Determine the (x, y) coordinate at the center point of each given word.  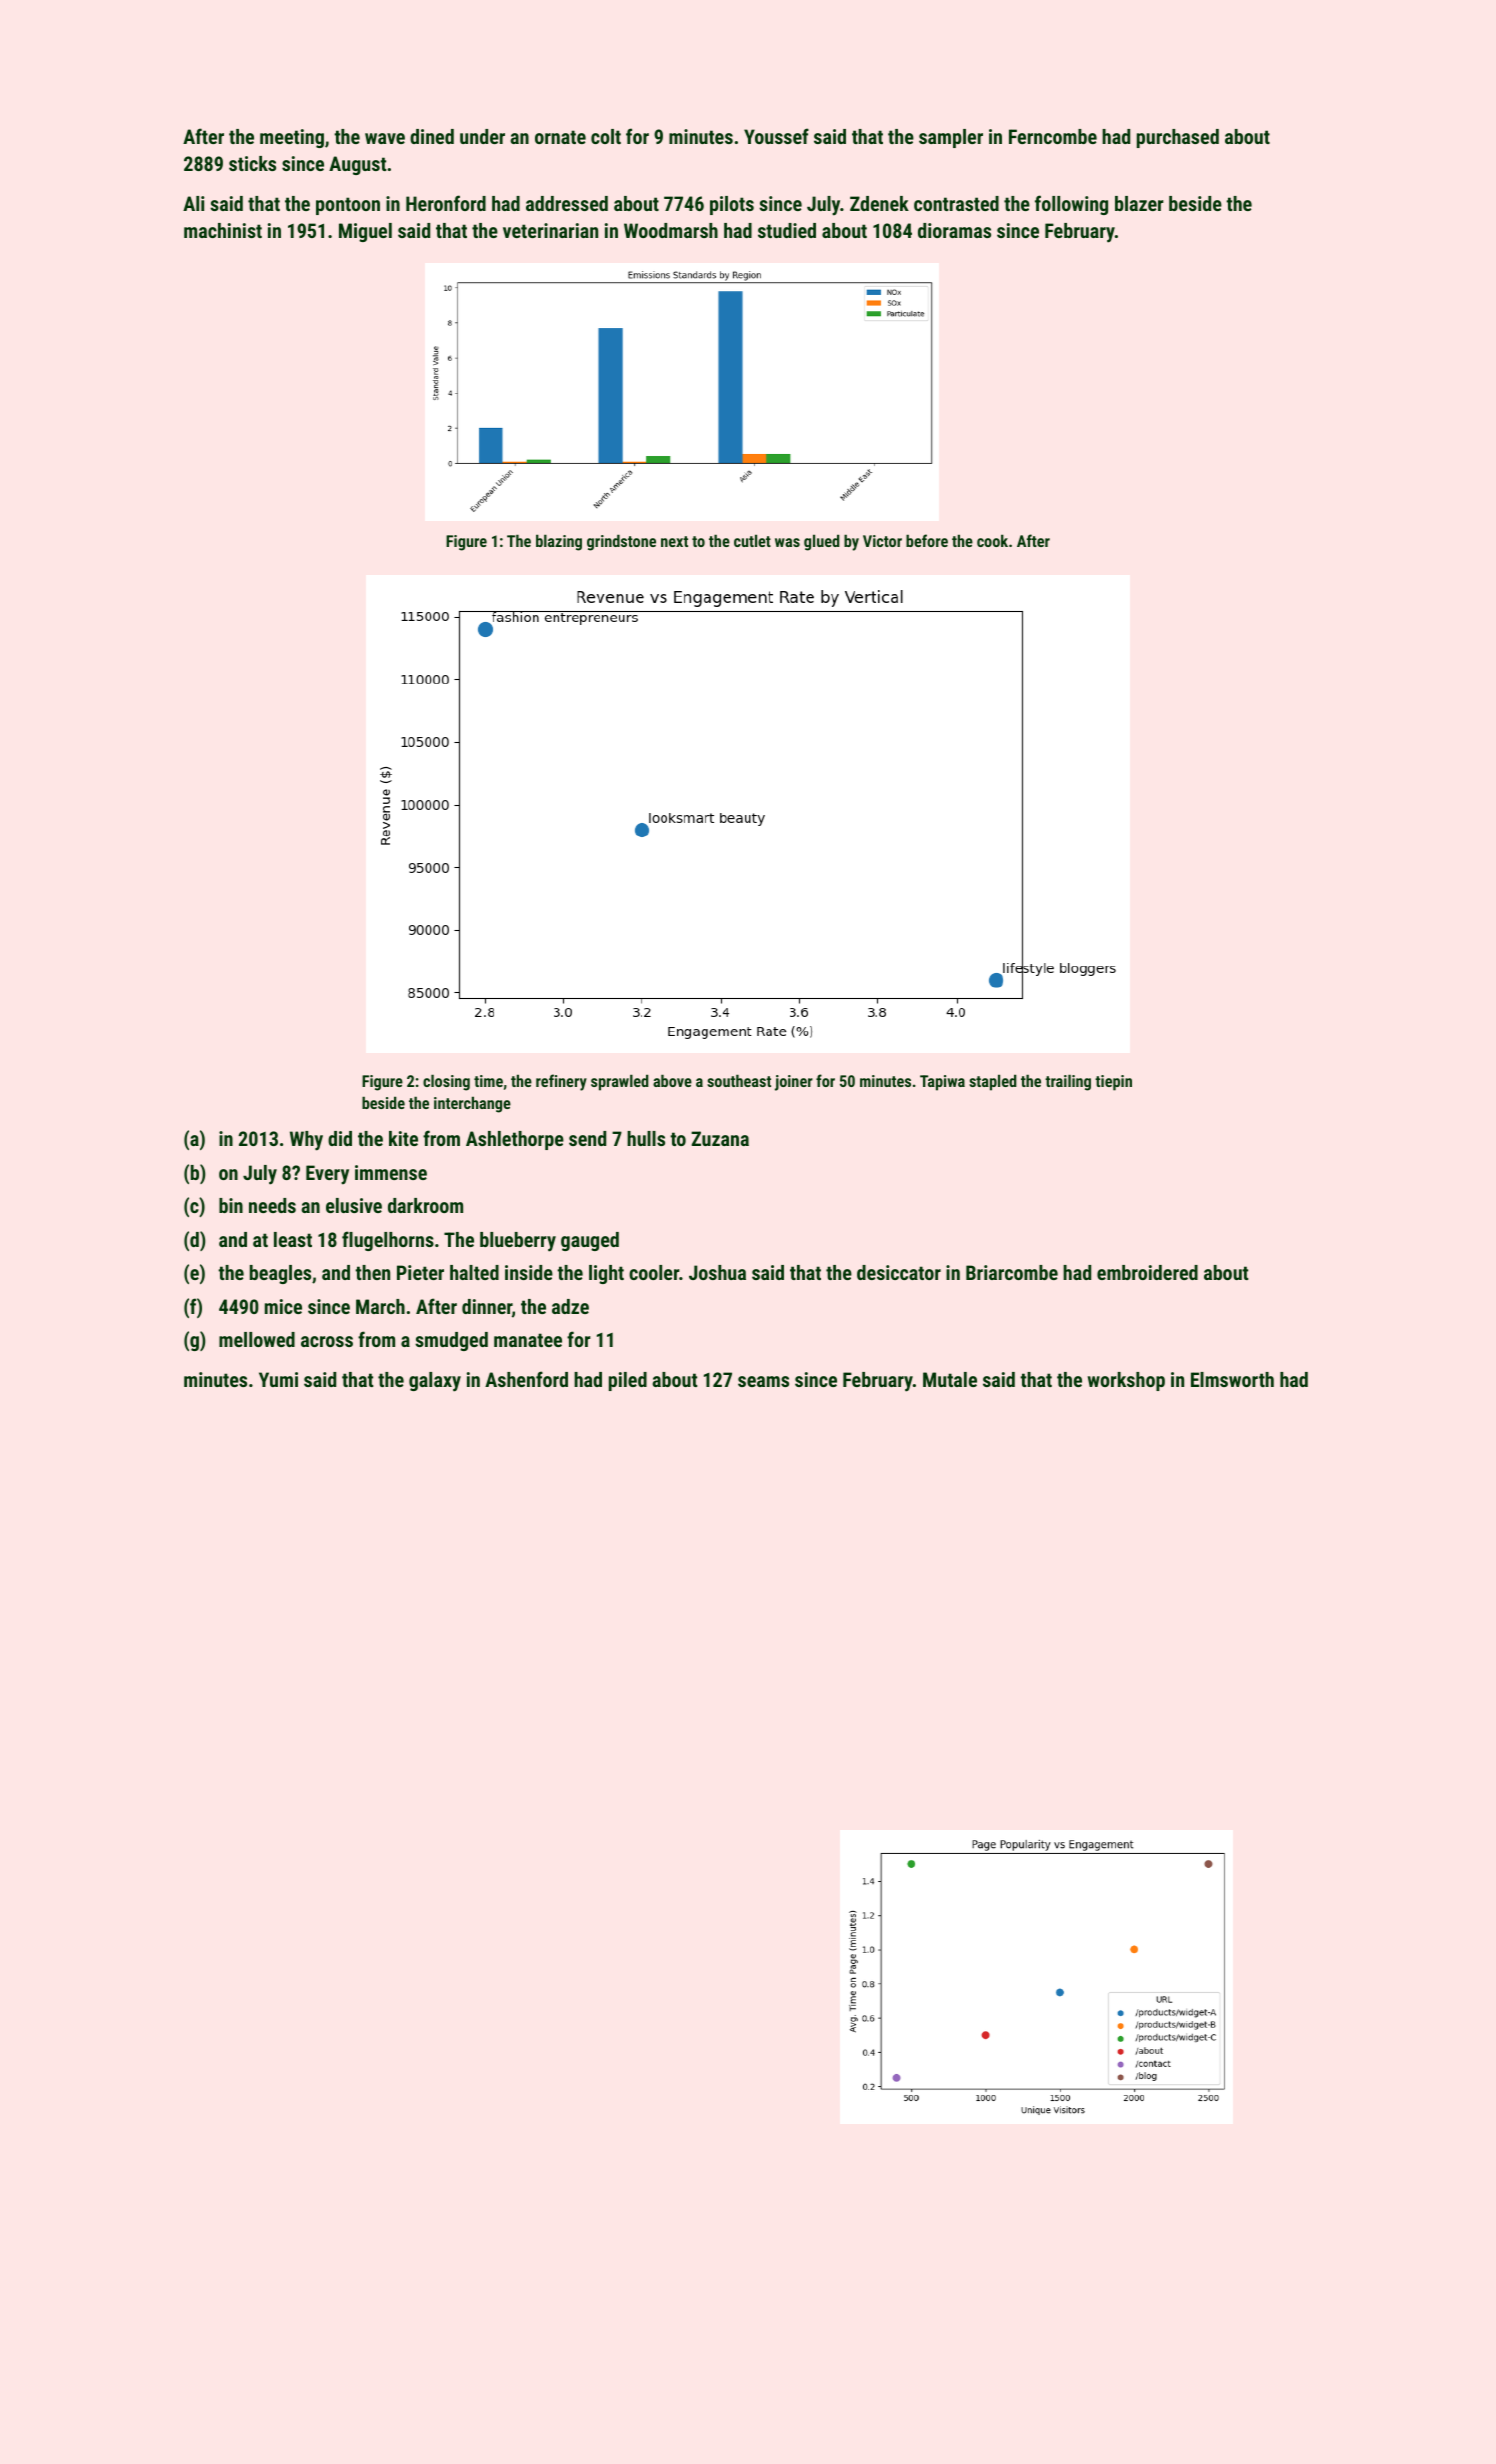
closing (446, 1082)
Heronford (446, 203)
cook (992, 540)
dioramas (954, 230)
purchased (1178, 138)
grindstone (621, 542)
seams (763, 1381)
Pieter (420, 1272)
